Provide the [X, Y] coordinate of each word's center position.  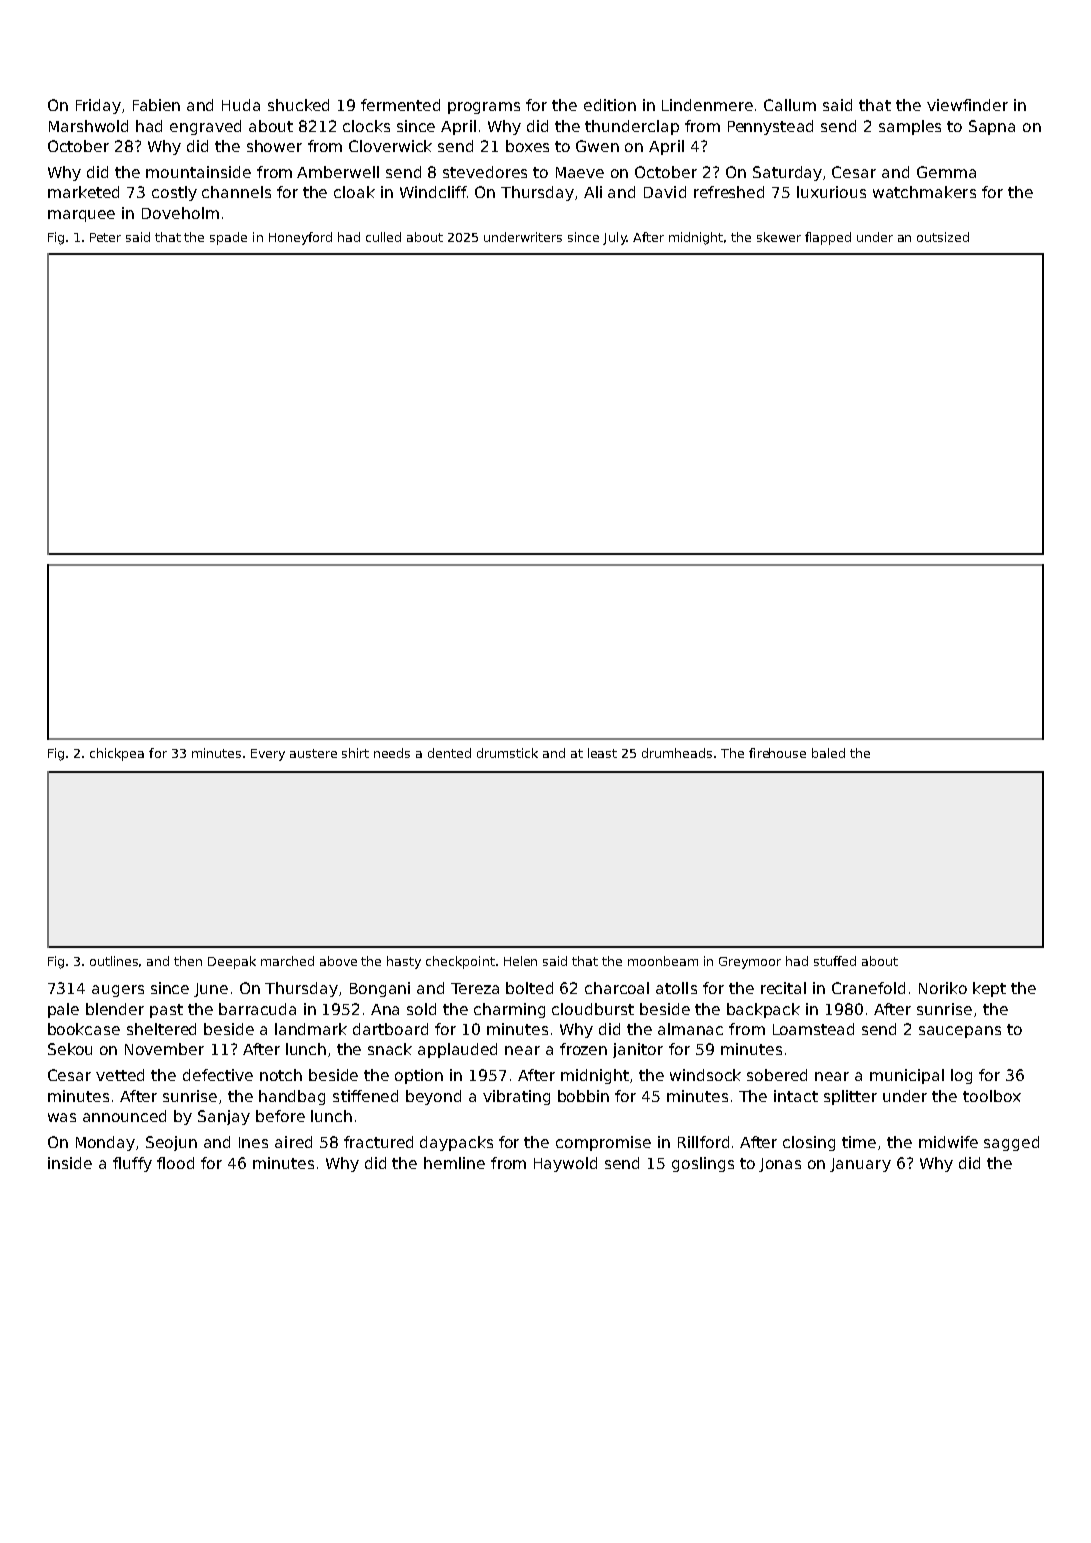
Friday [98, 106]
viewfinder [967, 105]
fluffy [132, 1164]
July [615, 238]
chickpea [117, 754]
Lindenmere [707, 105]
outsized [943, 237]
